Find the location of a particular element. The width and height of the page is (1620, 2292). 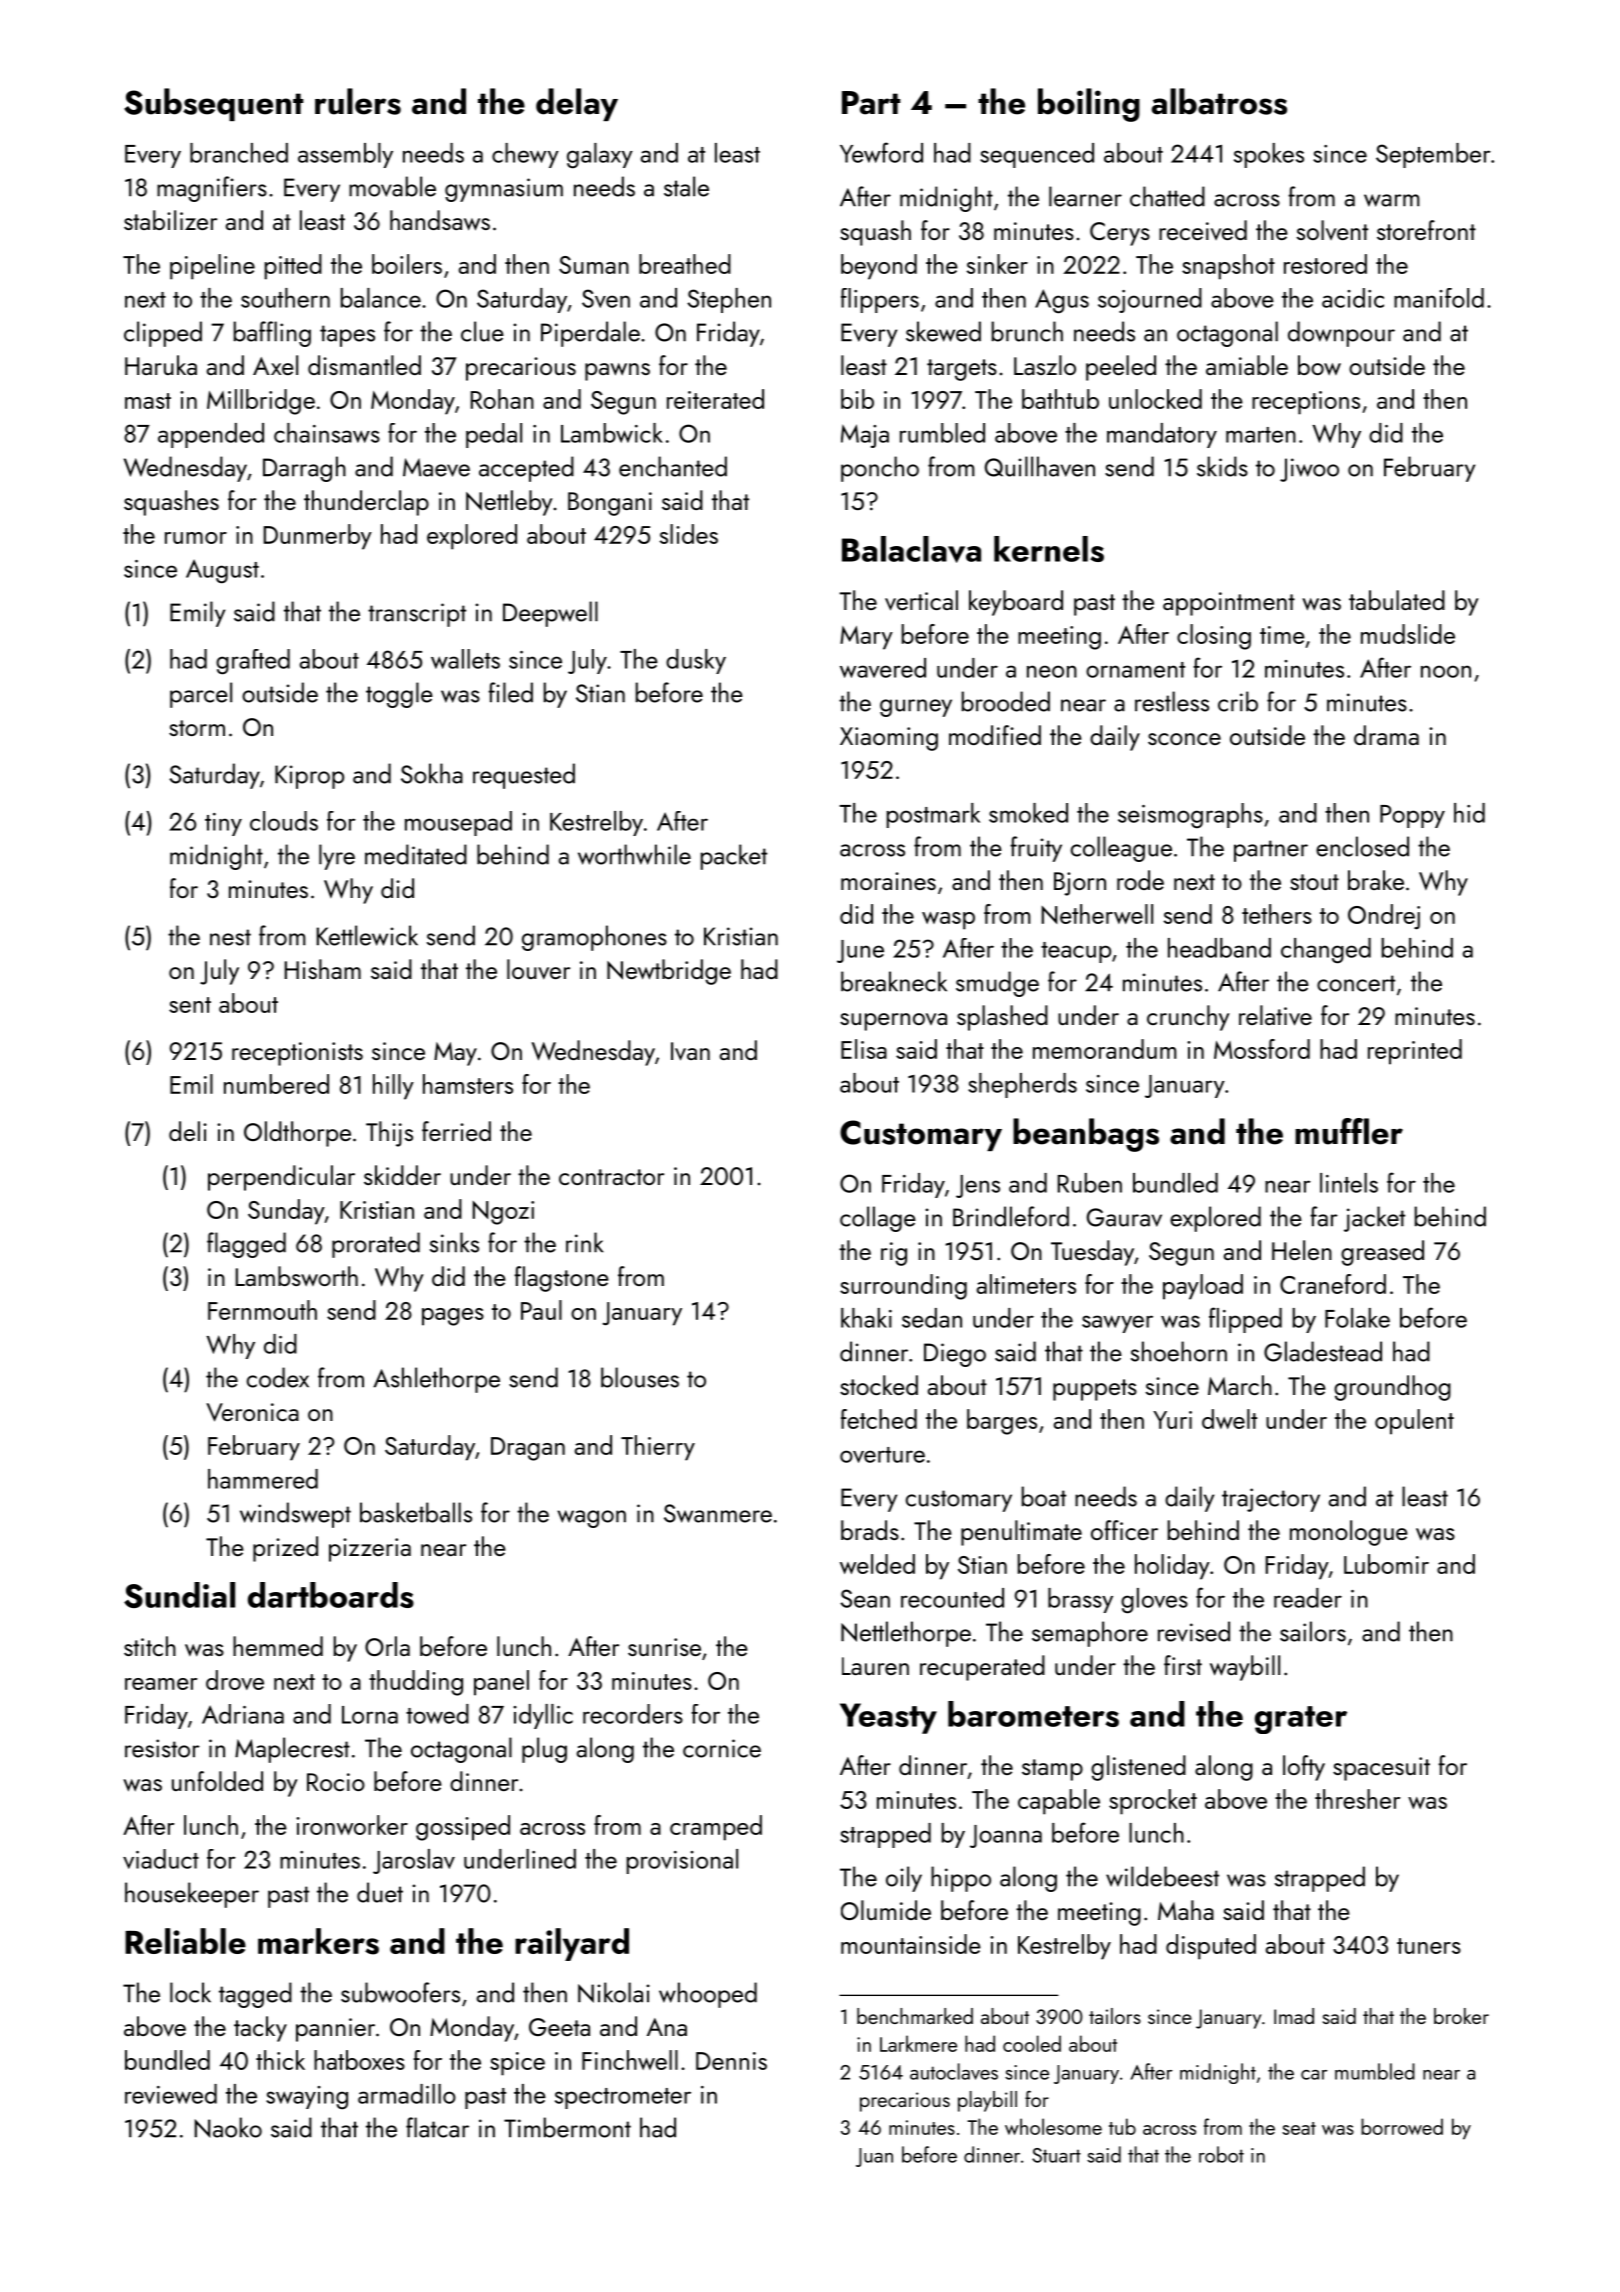

robot is located at coordinates (1221, 2154).
